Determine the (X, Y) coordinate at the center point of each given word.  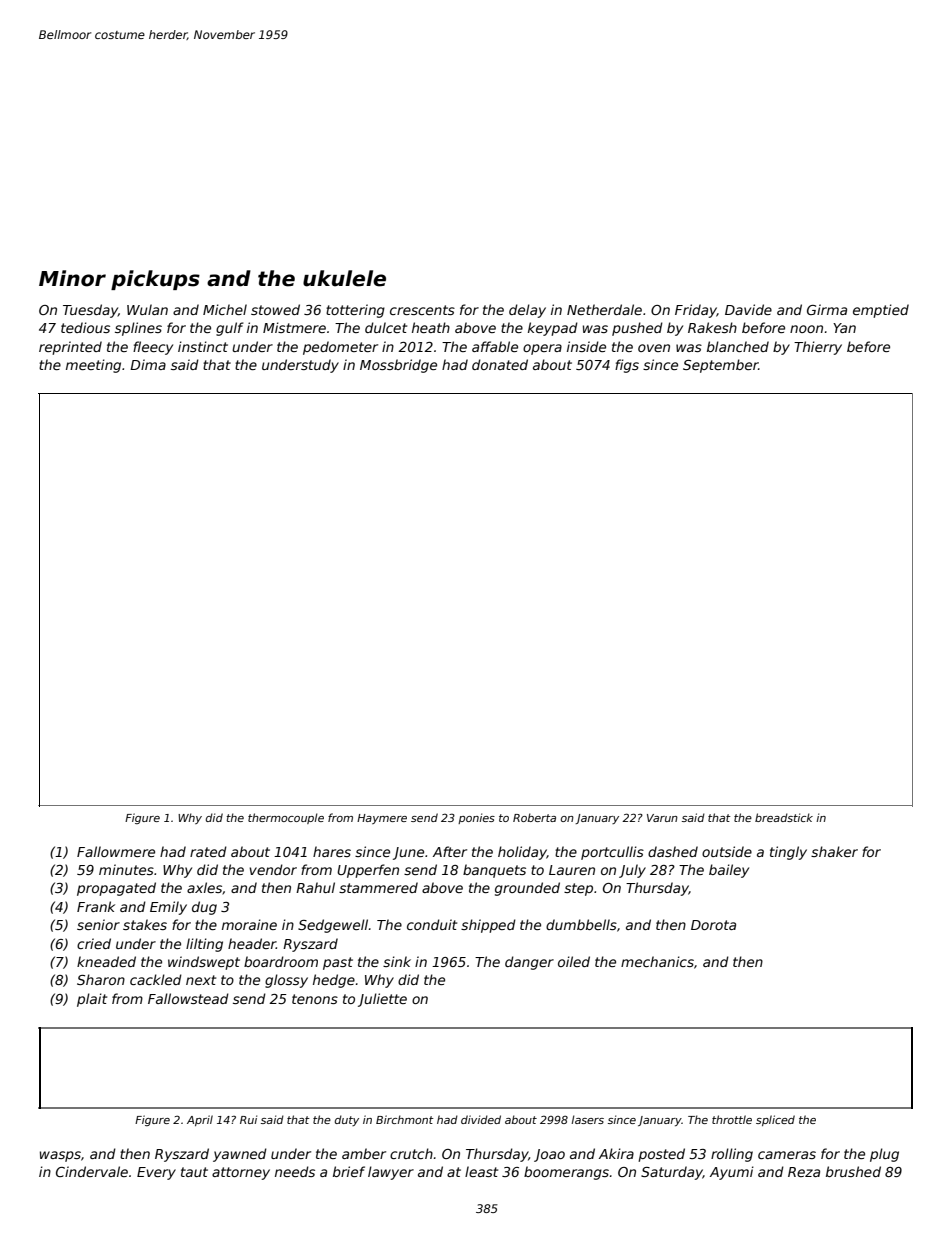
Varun (662, 818)
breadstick (784, 817)
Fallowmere (116, 851)
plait (92, 1000)
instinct (203, 346)
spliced (775, 1120)
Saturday (672, 1173)
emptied (881, 311)
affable (495, 346)
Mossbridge (398, 366)
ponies (476, 818)
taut (194, 1172)
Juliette (382, 1000)
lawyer (391, 1173)
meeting (93, 366)
